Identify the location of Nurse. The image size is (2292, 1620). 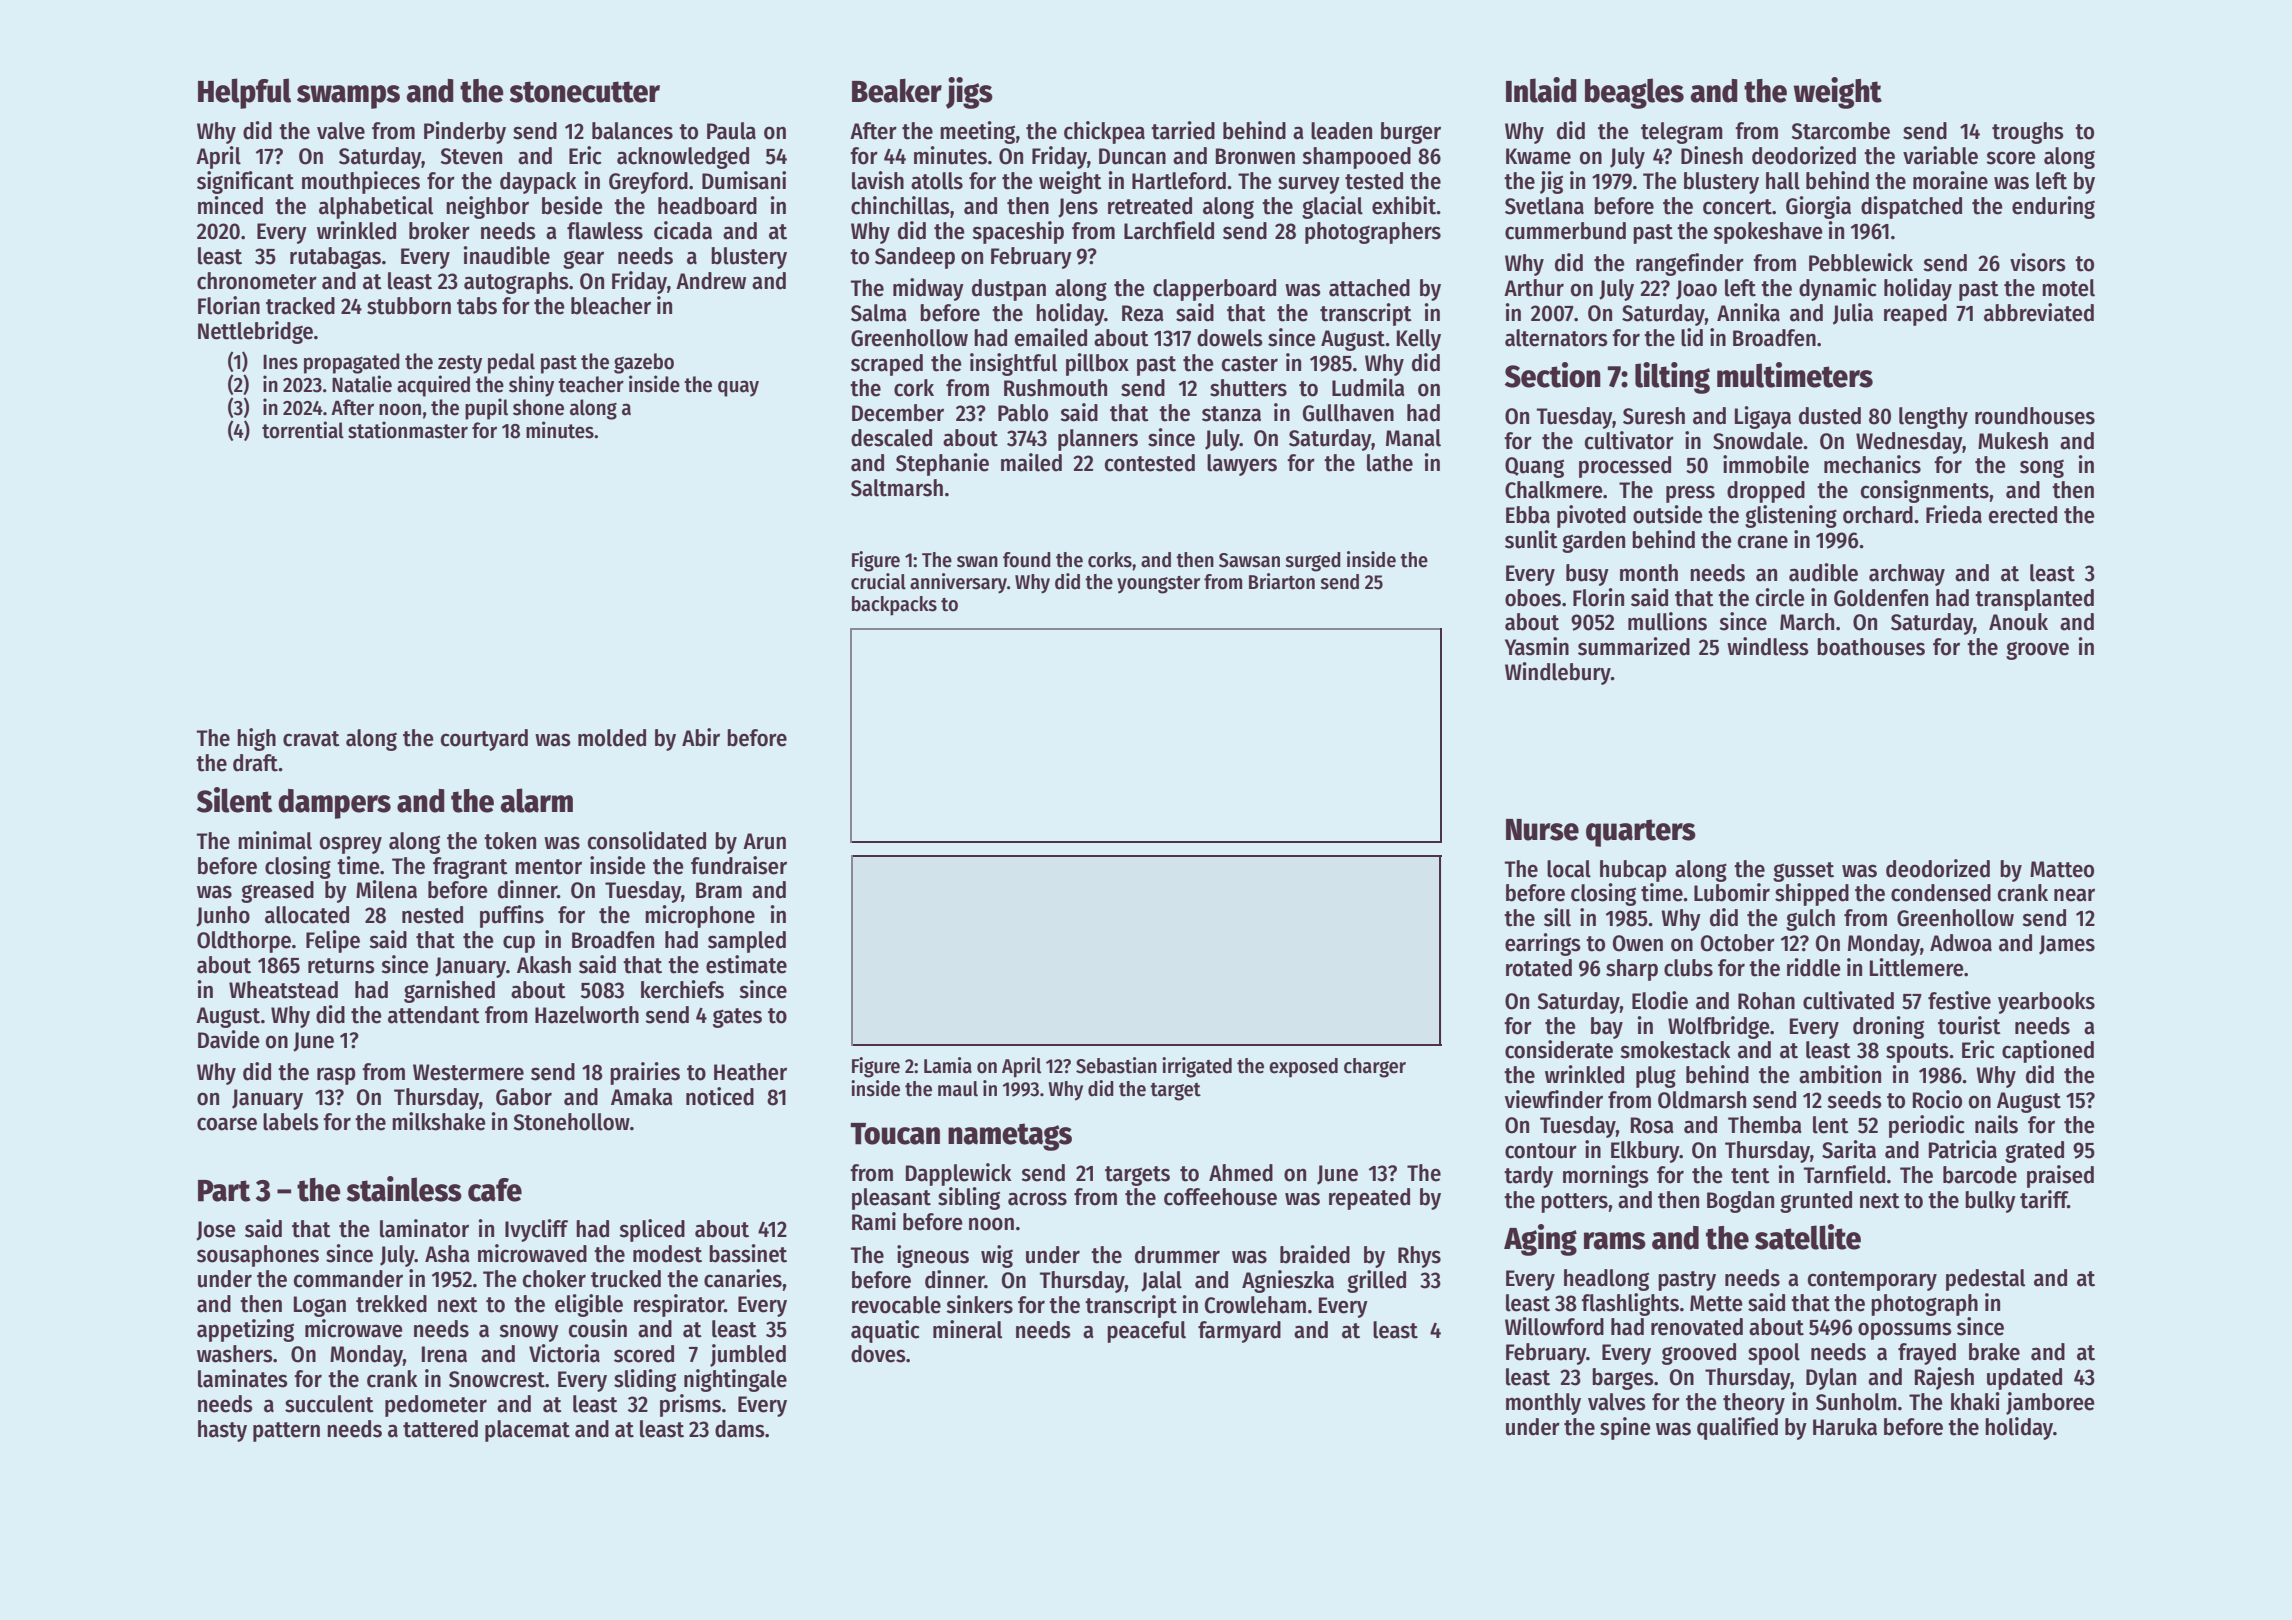
(1542, 830).
